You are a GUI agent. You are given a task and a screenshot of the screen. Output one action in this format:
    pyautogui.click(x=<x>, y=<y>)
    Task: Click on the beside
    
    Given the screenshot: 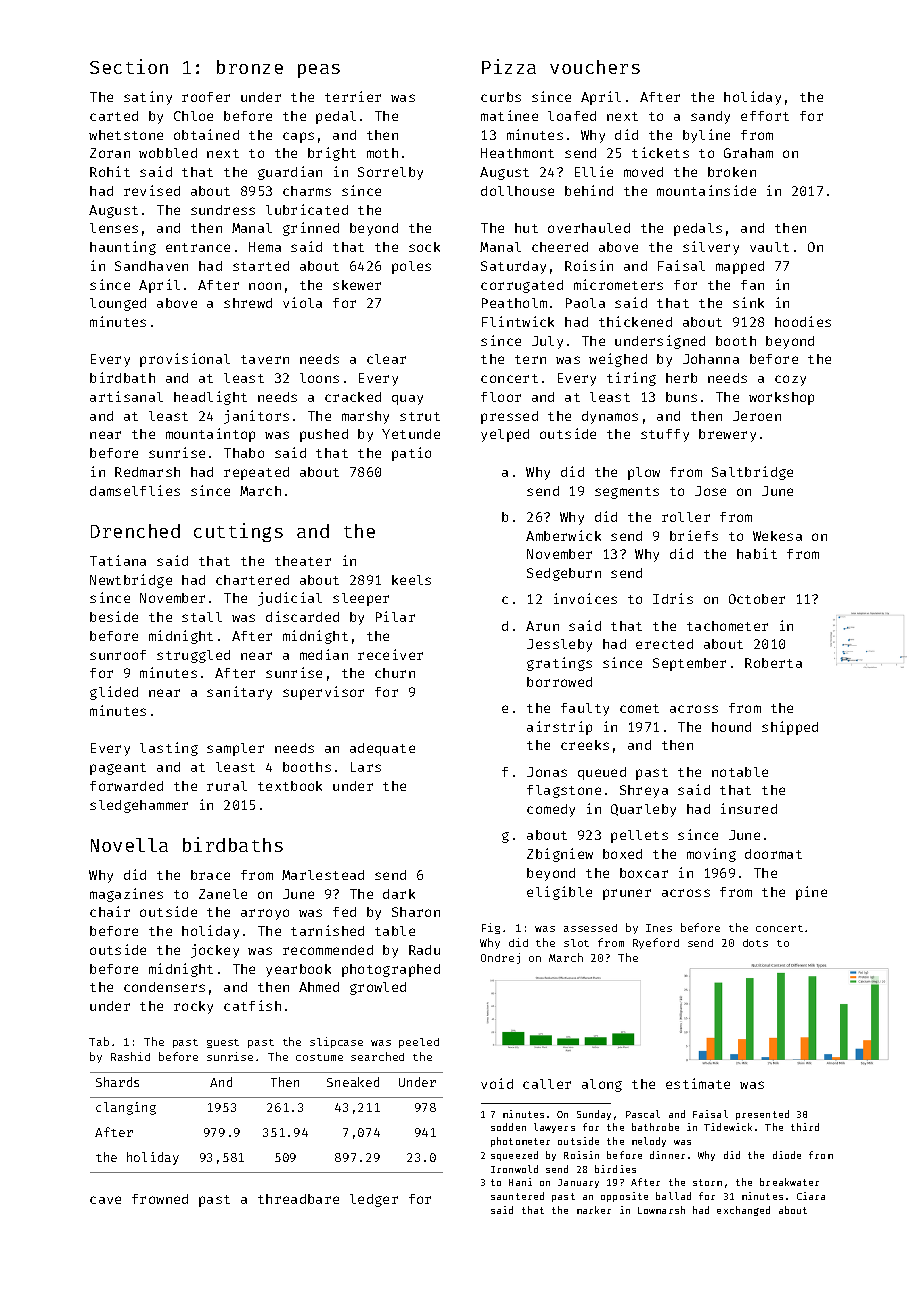 What is the action you would take?
    pyautogui.click(x=114, y=616)
